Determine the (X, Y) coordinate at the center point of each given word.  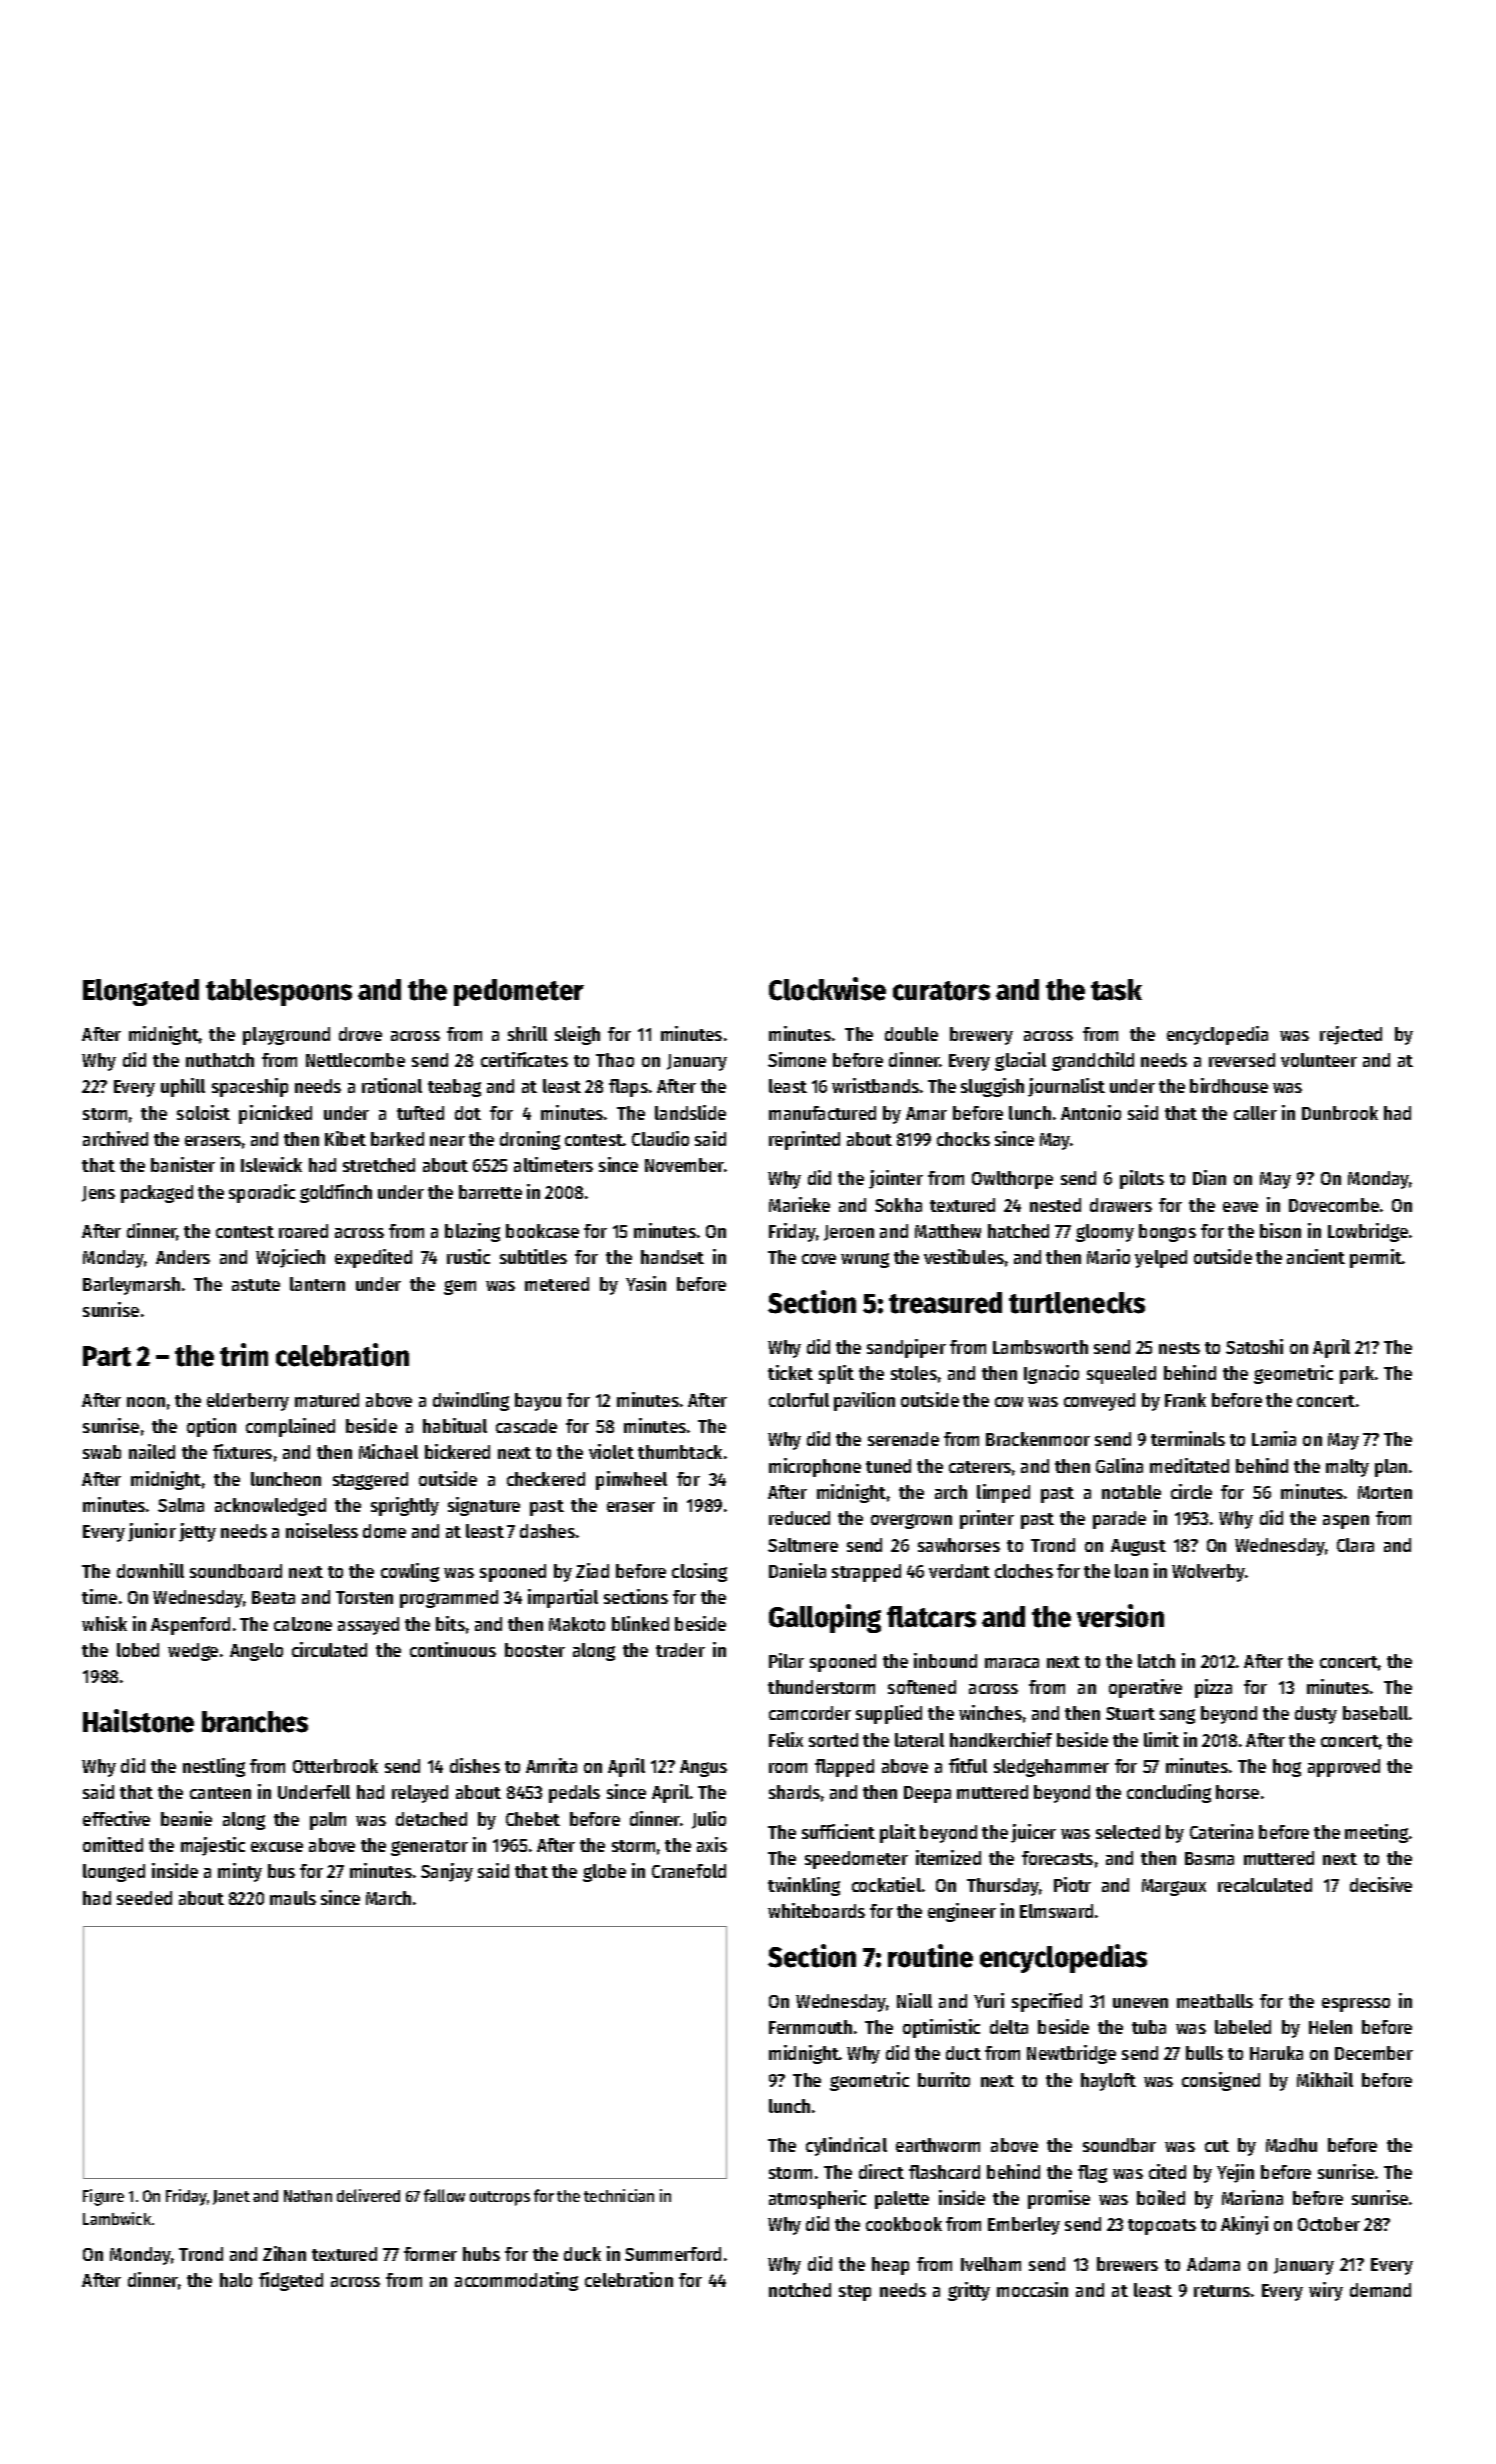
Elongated (141, 992)
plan (1391, 1468)
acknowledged (270, 1507)
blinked (640, 1623)
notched (800, 2290)
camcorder (810, 1713)
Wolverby (1208, 1573)
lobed (138, 1650)
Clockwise (827, 989)
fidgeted (291, 2281)
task (1116, 990)
